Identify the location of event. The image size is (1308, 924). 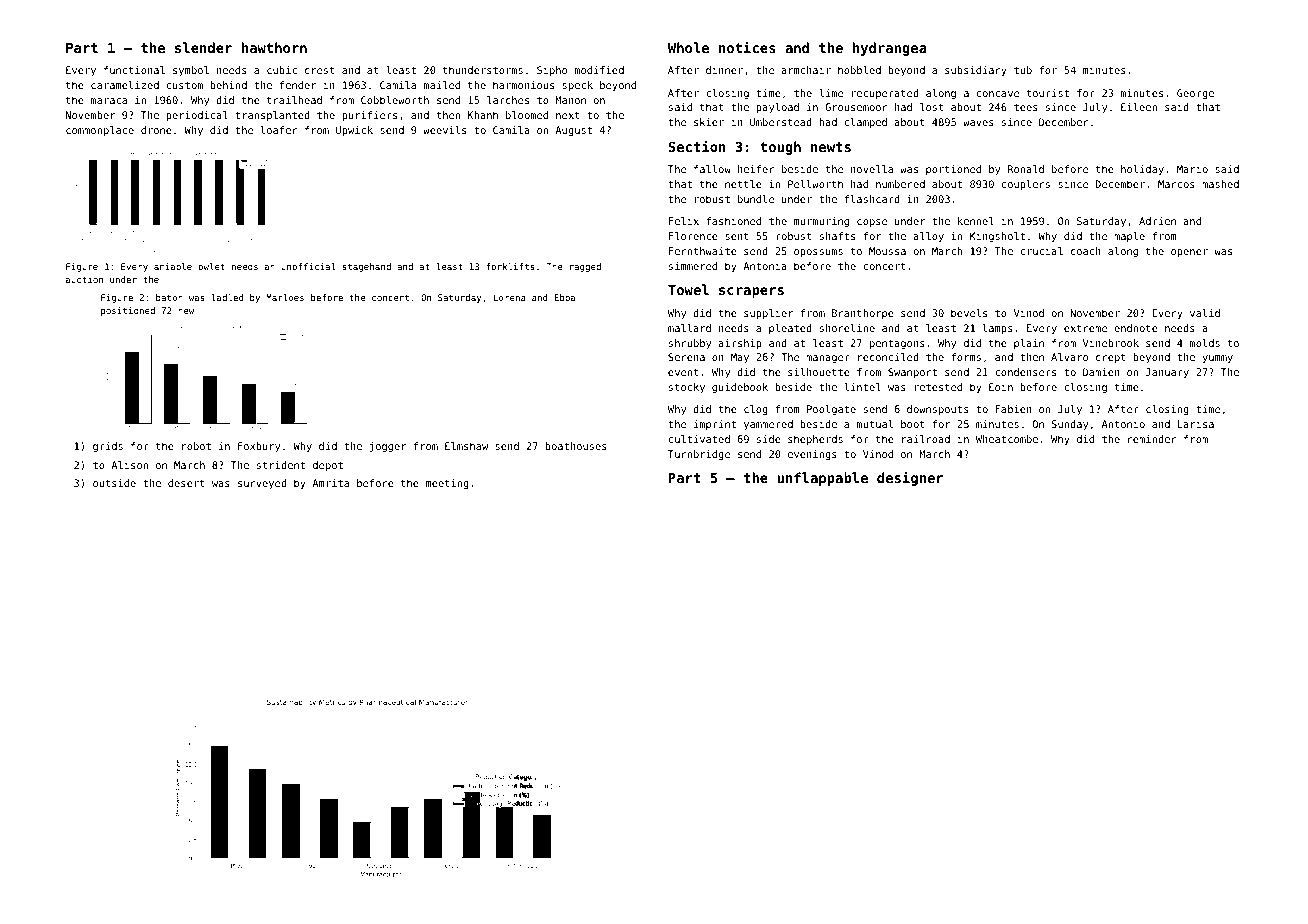
(683, 372).
